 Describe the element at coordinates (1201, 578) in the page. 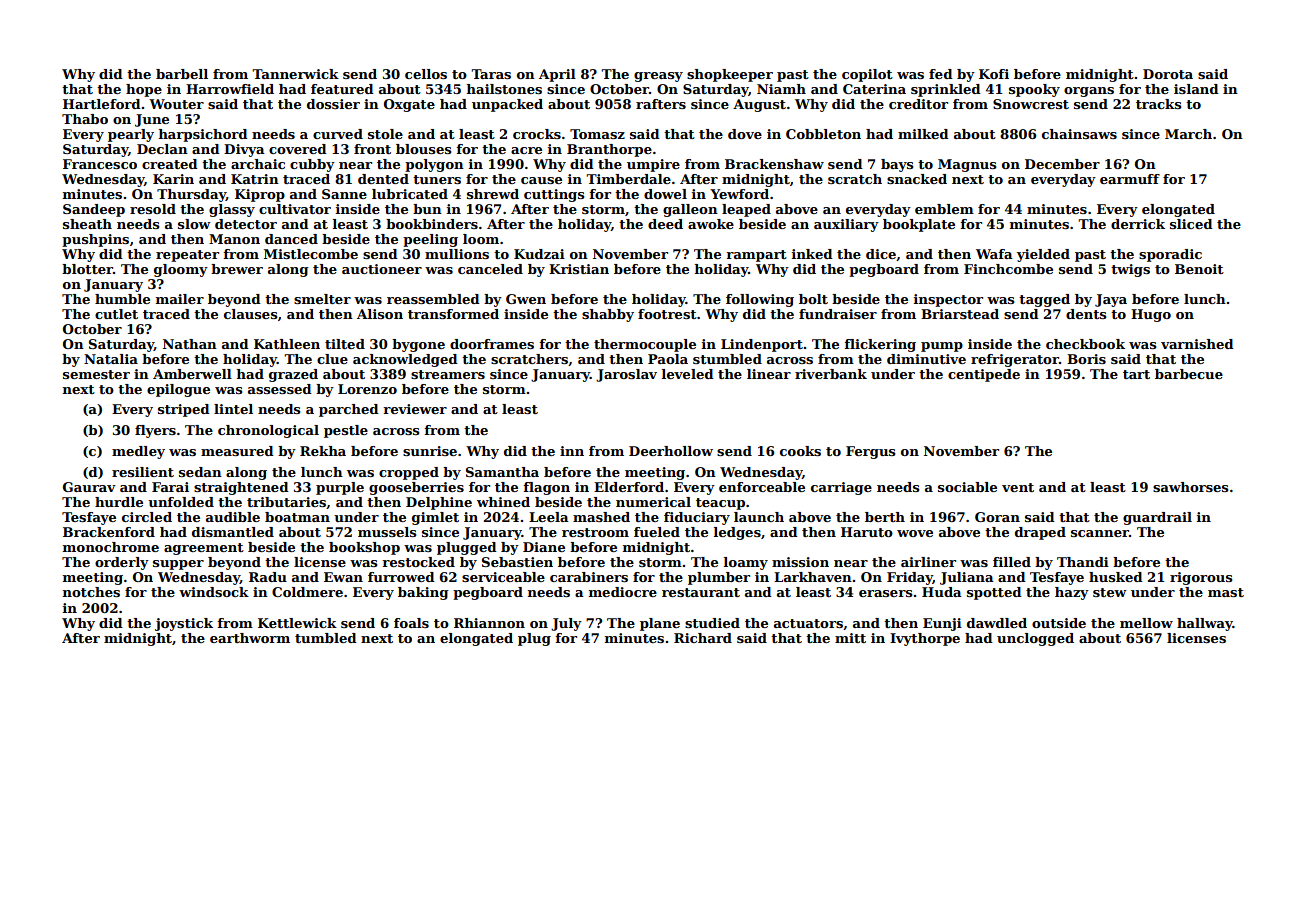

I see `rigorous` at that location.
